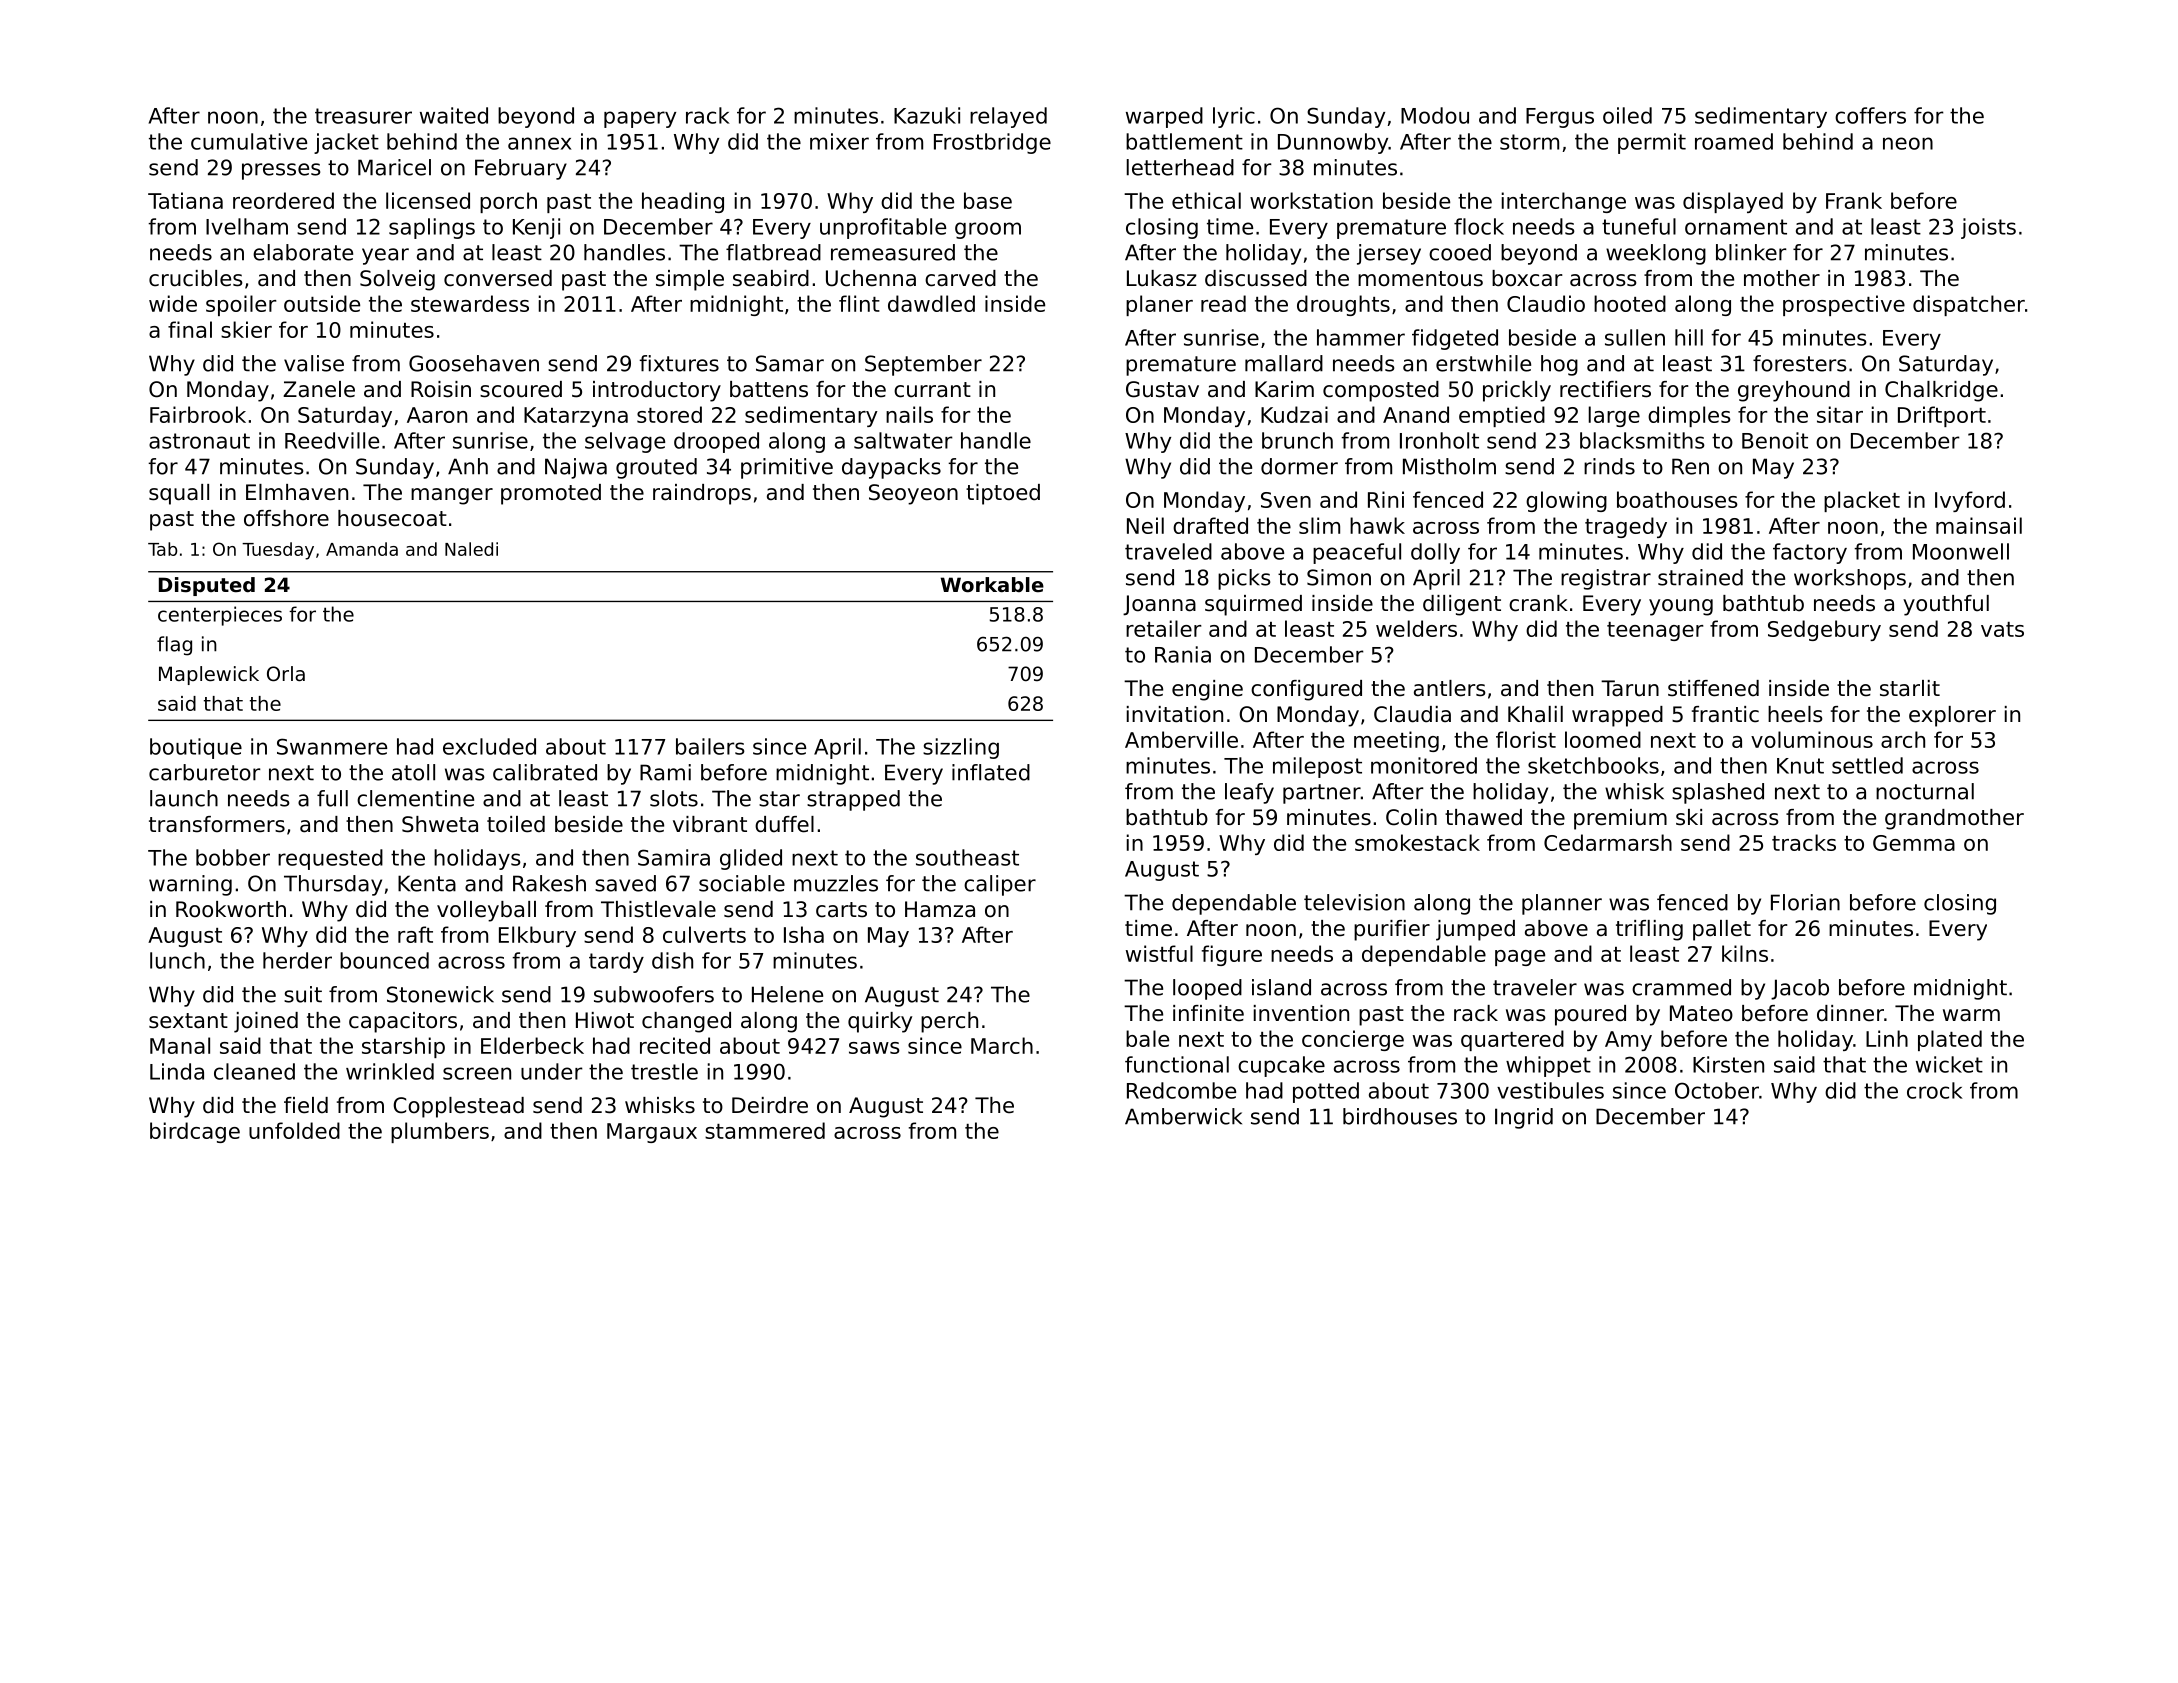 The height and width of the screenshot is (1683, 2178). I want to click on fidgeted, so click(1455, 339).
